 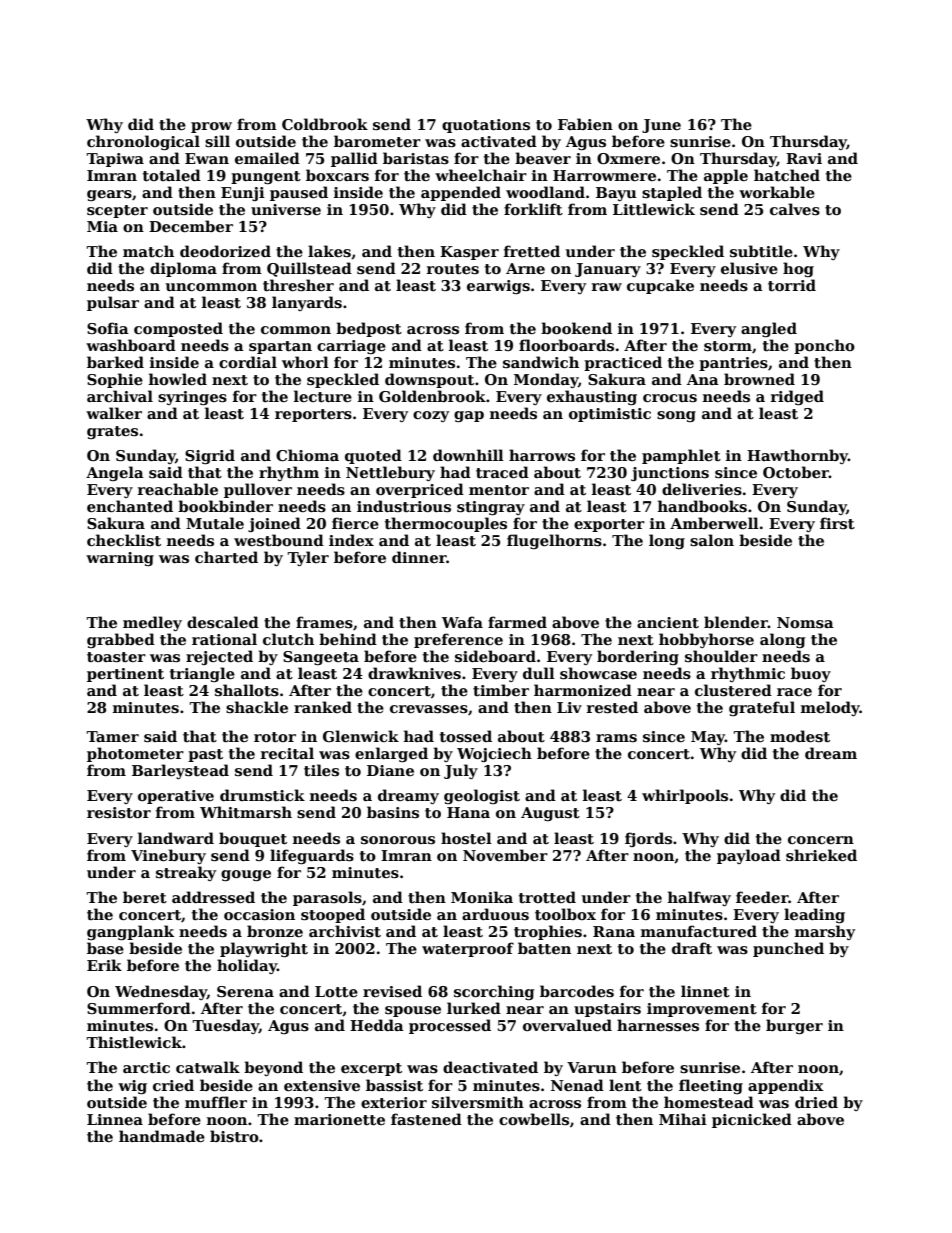 I want to click on handmade, so click(x=162, y=1136).
